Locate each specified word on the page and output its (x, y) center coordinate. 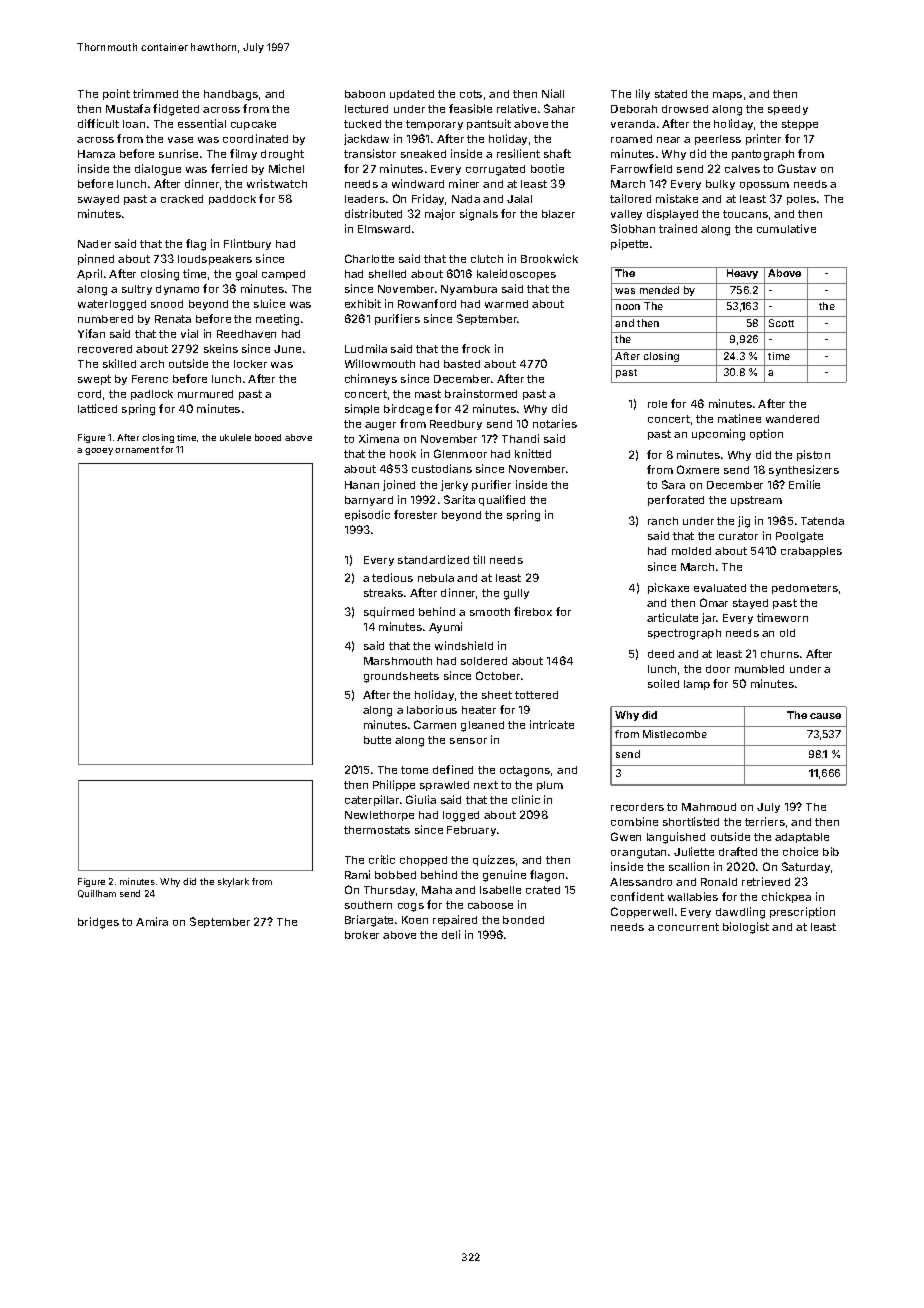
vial (189, 333)
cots (471, 94)
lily (643, 94)
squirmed (389, 612)
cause (825, 716)
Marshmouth (398, 661)
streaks (383, 593)
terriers (765, 821)
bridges (98, 923)
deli (451, 934)
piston (813, 455)
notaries (555, 423)
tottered (536, 695)
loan (134, 124)
